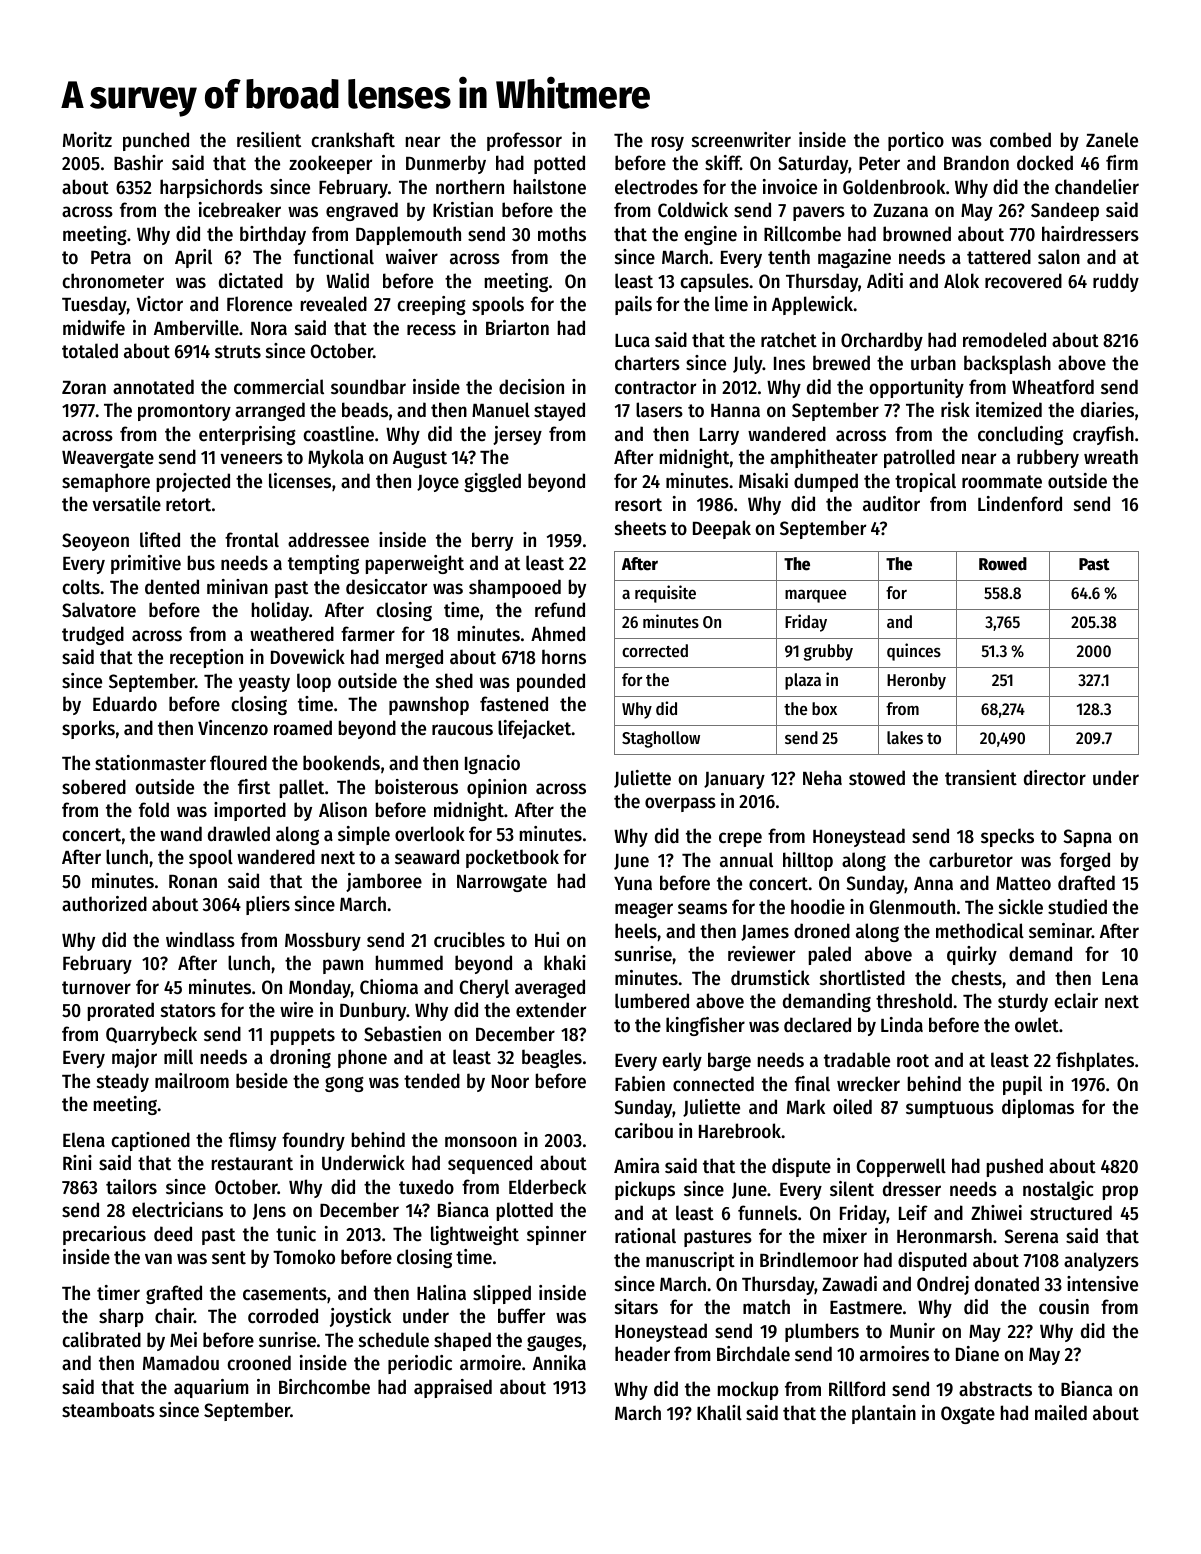 The height and width of the document is (1554, 1201). What do you see at coordinates (1065, 211) in the document?
I see `Sandeep` at bounding box center [1065, 211].
